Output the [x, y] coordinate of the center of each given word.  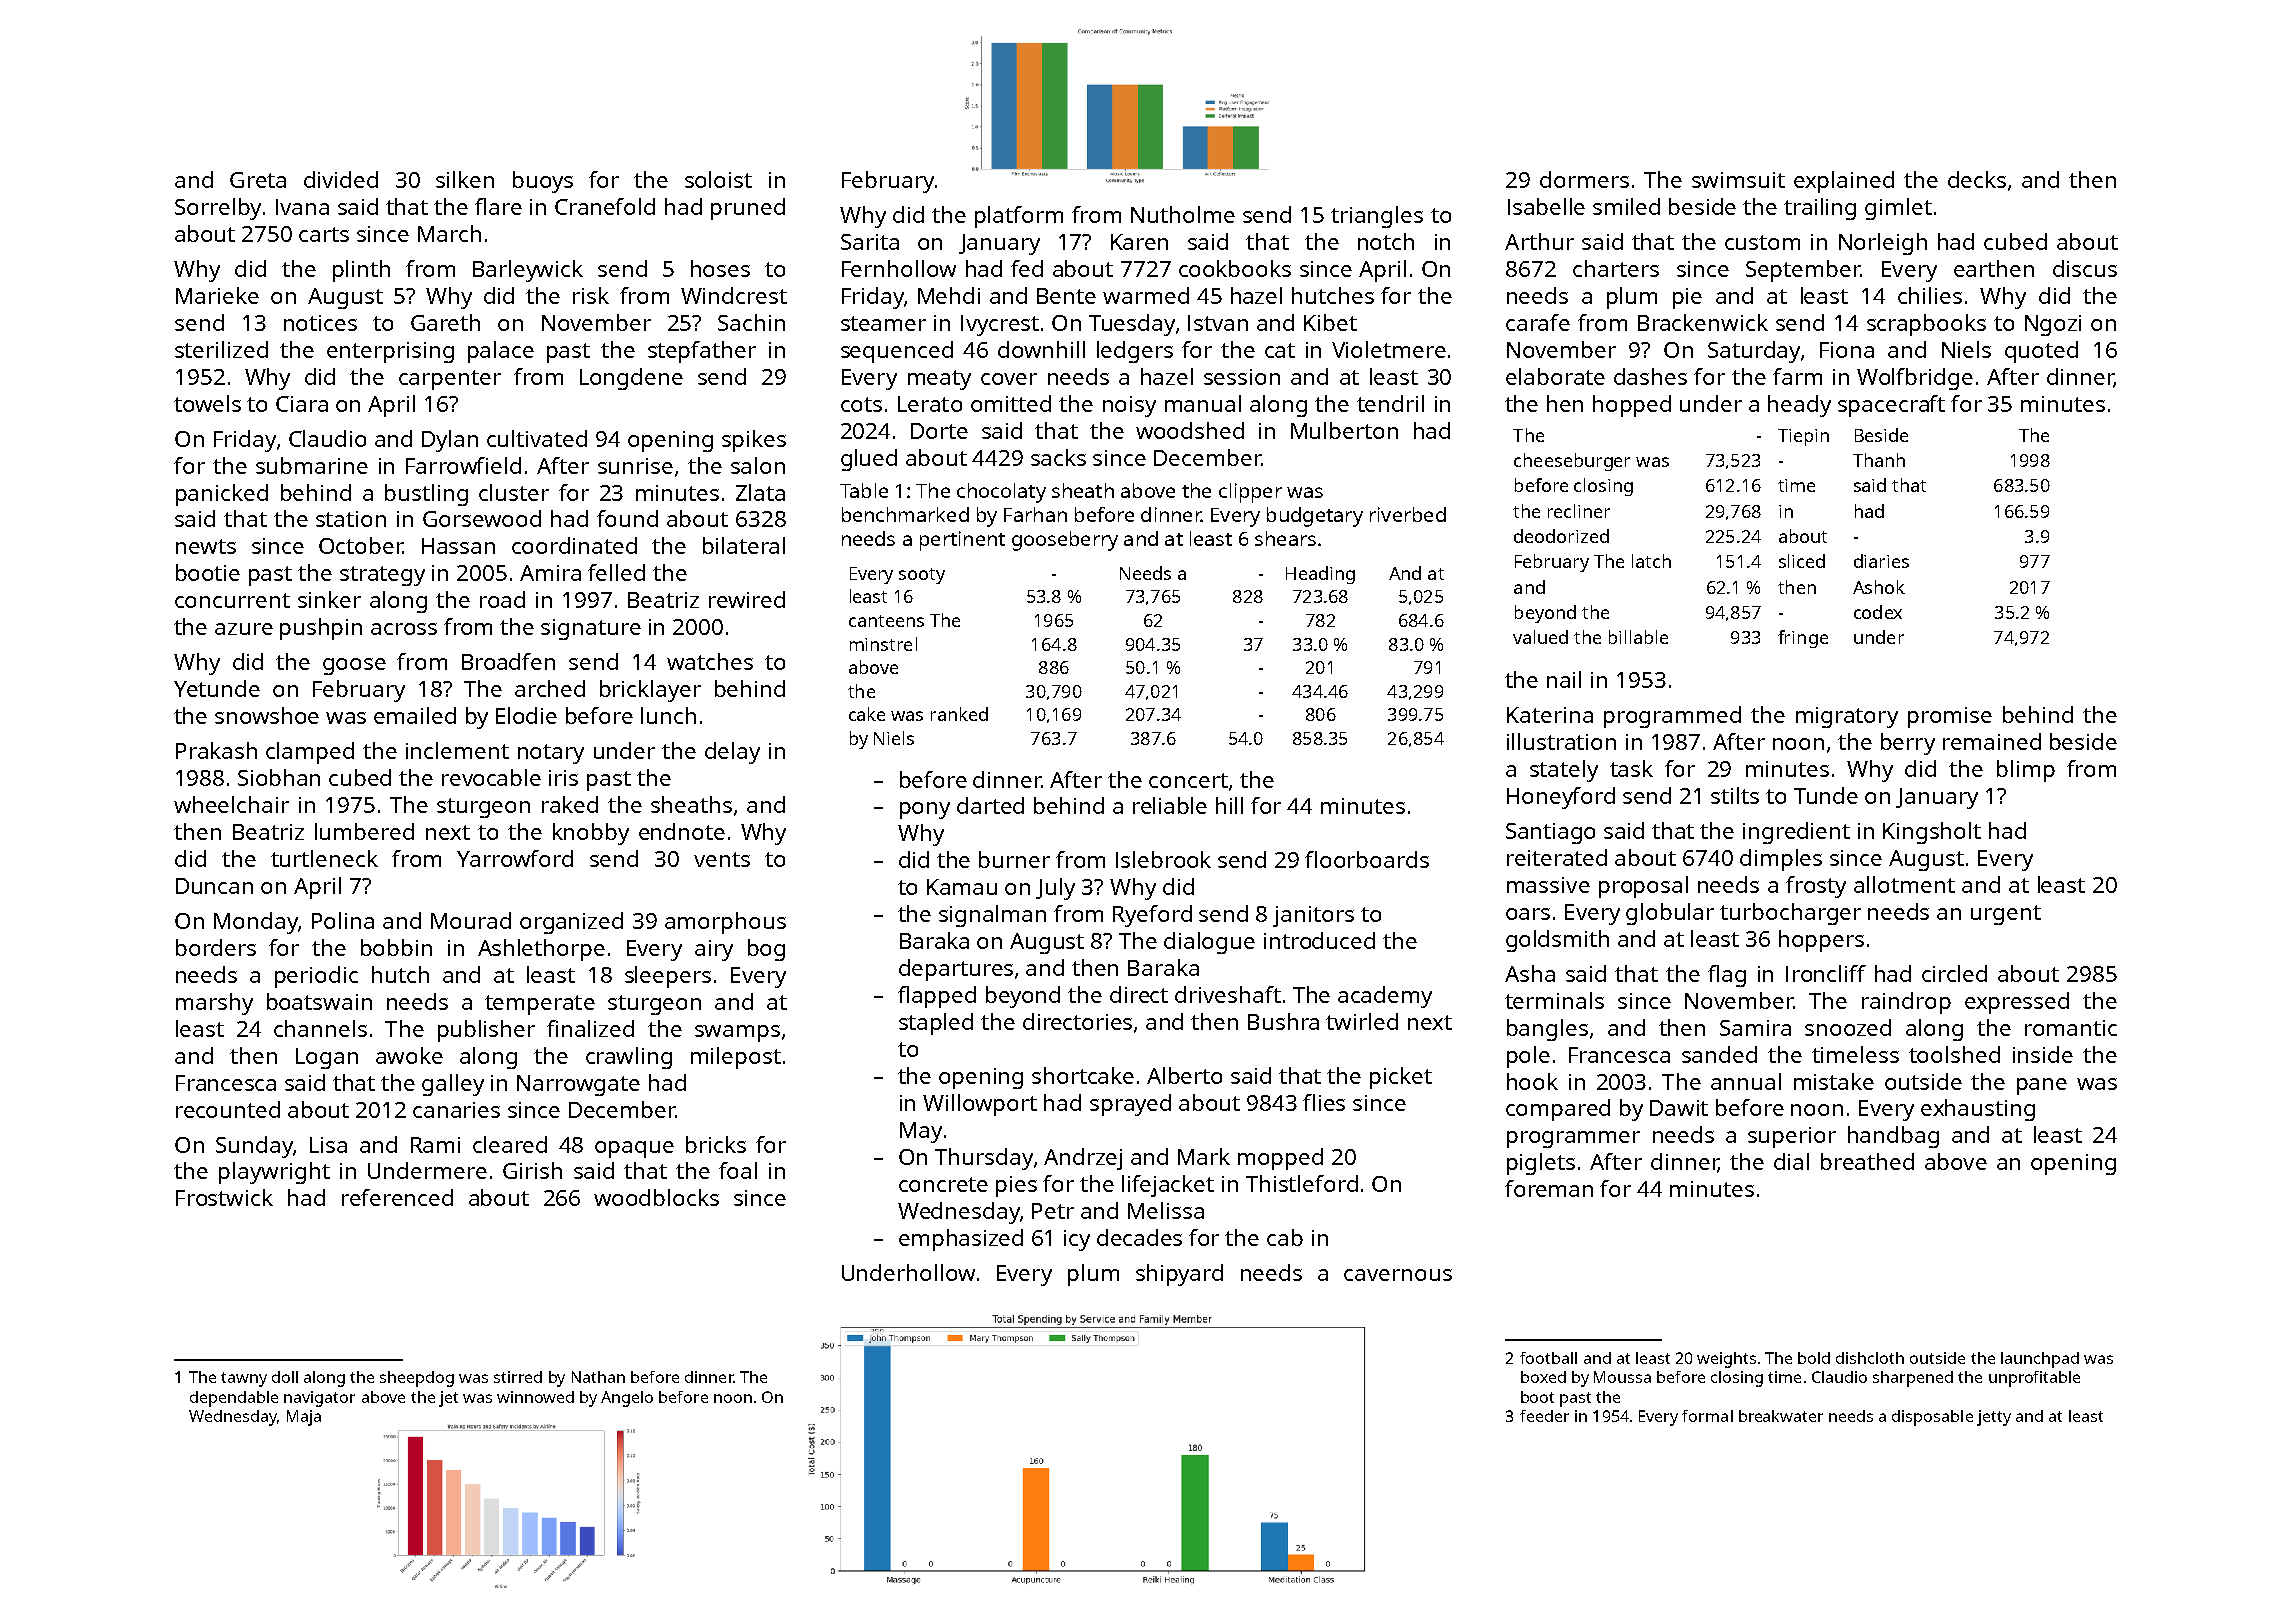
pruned [748, 209]
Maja [304, 1418]
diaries [1881, 561]
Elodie [526, 715]
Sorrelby [218, 209]
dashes [1650, 376]
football [1548, 1358]
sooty [922, 576]
